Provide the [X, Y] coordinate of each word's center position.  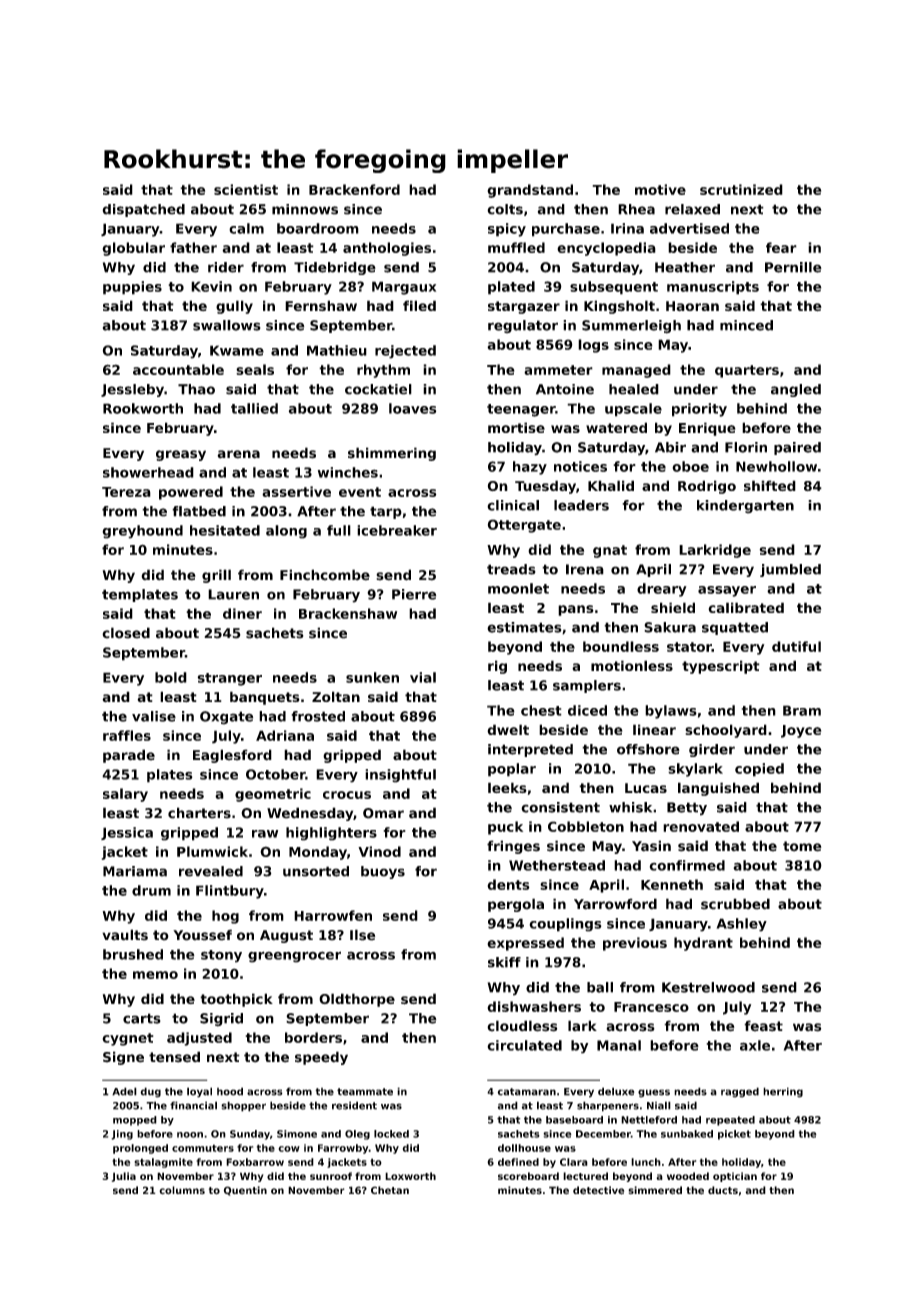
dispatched [143, 210]
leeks [507, 787]
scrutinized [741, 189]
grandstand [530, 191]
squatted [735, 628]
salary [125, 795]
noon [190, 1135]
